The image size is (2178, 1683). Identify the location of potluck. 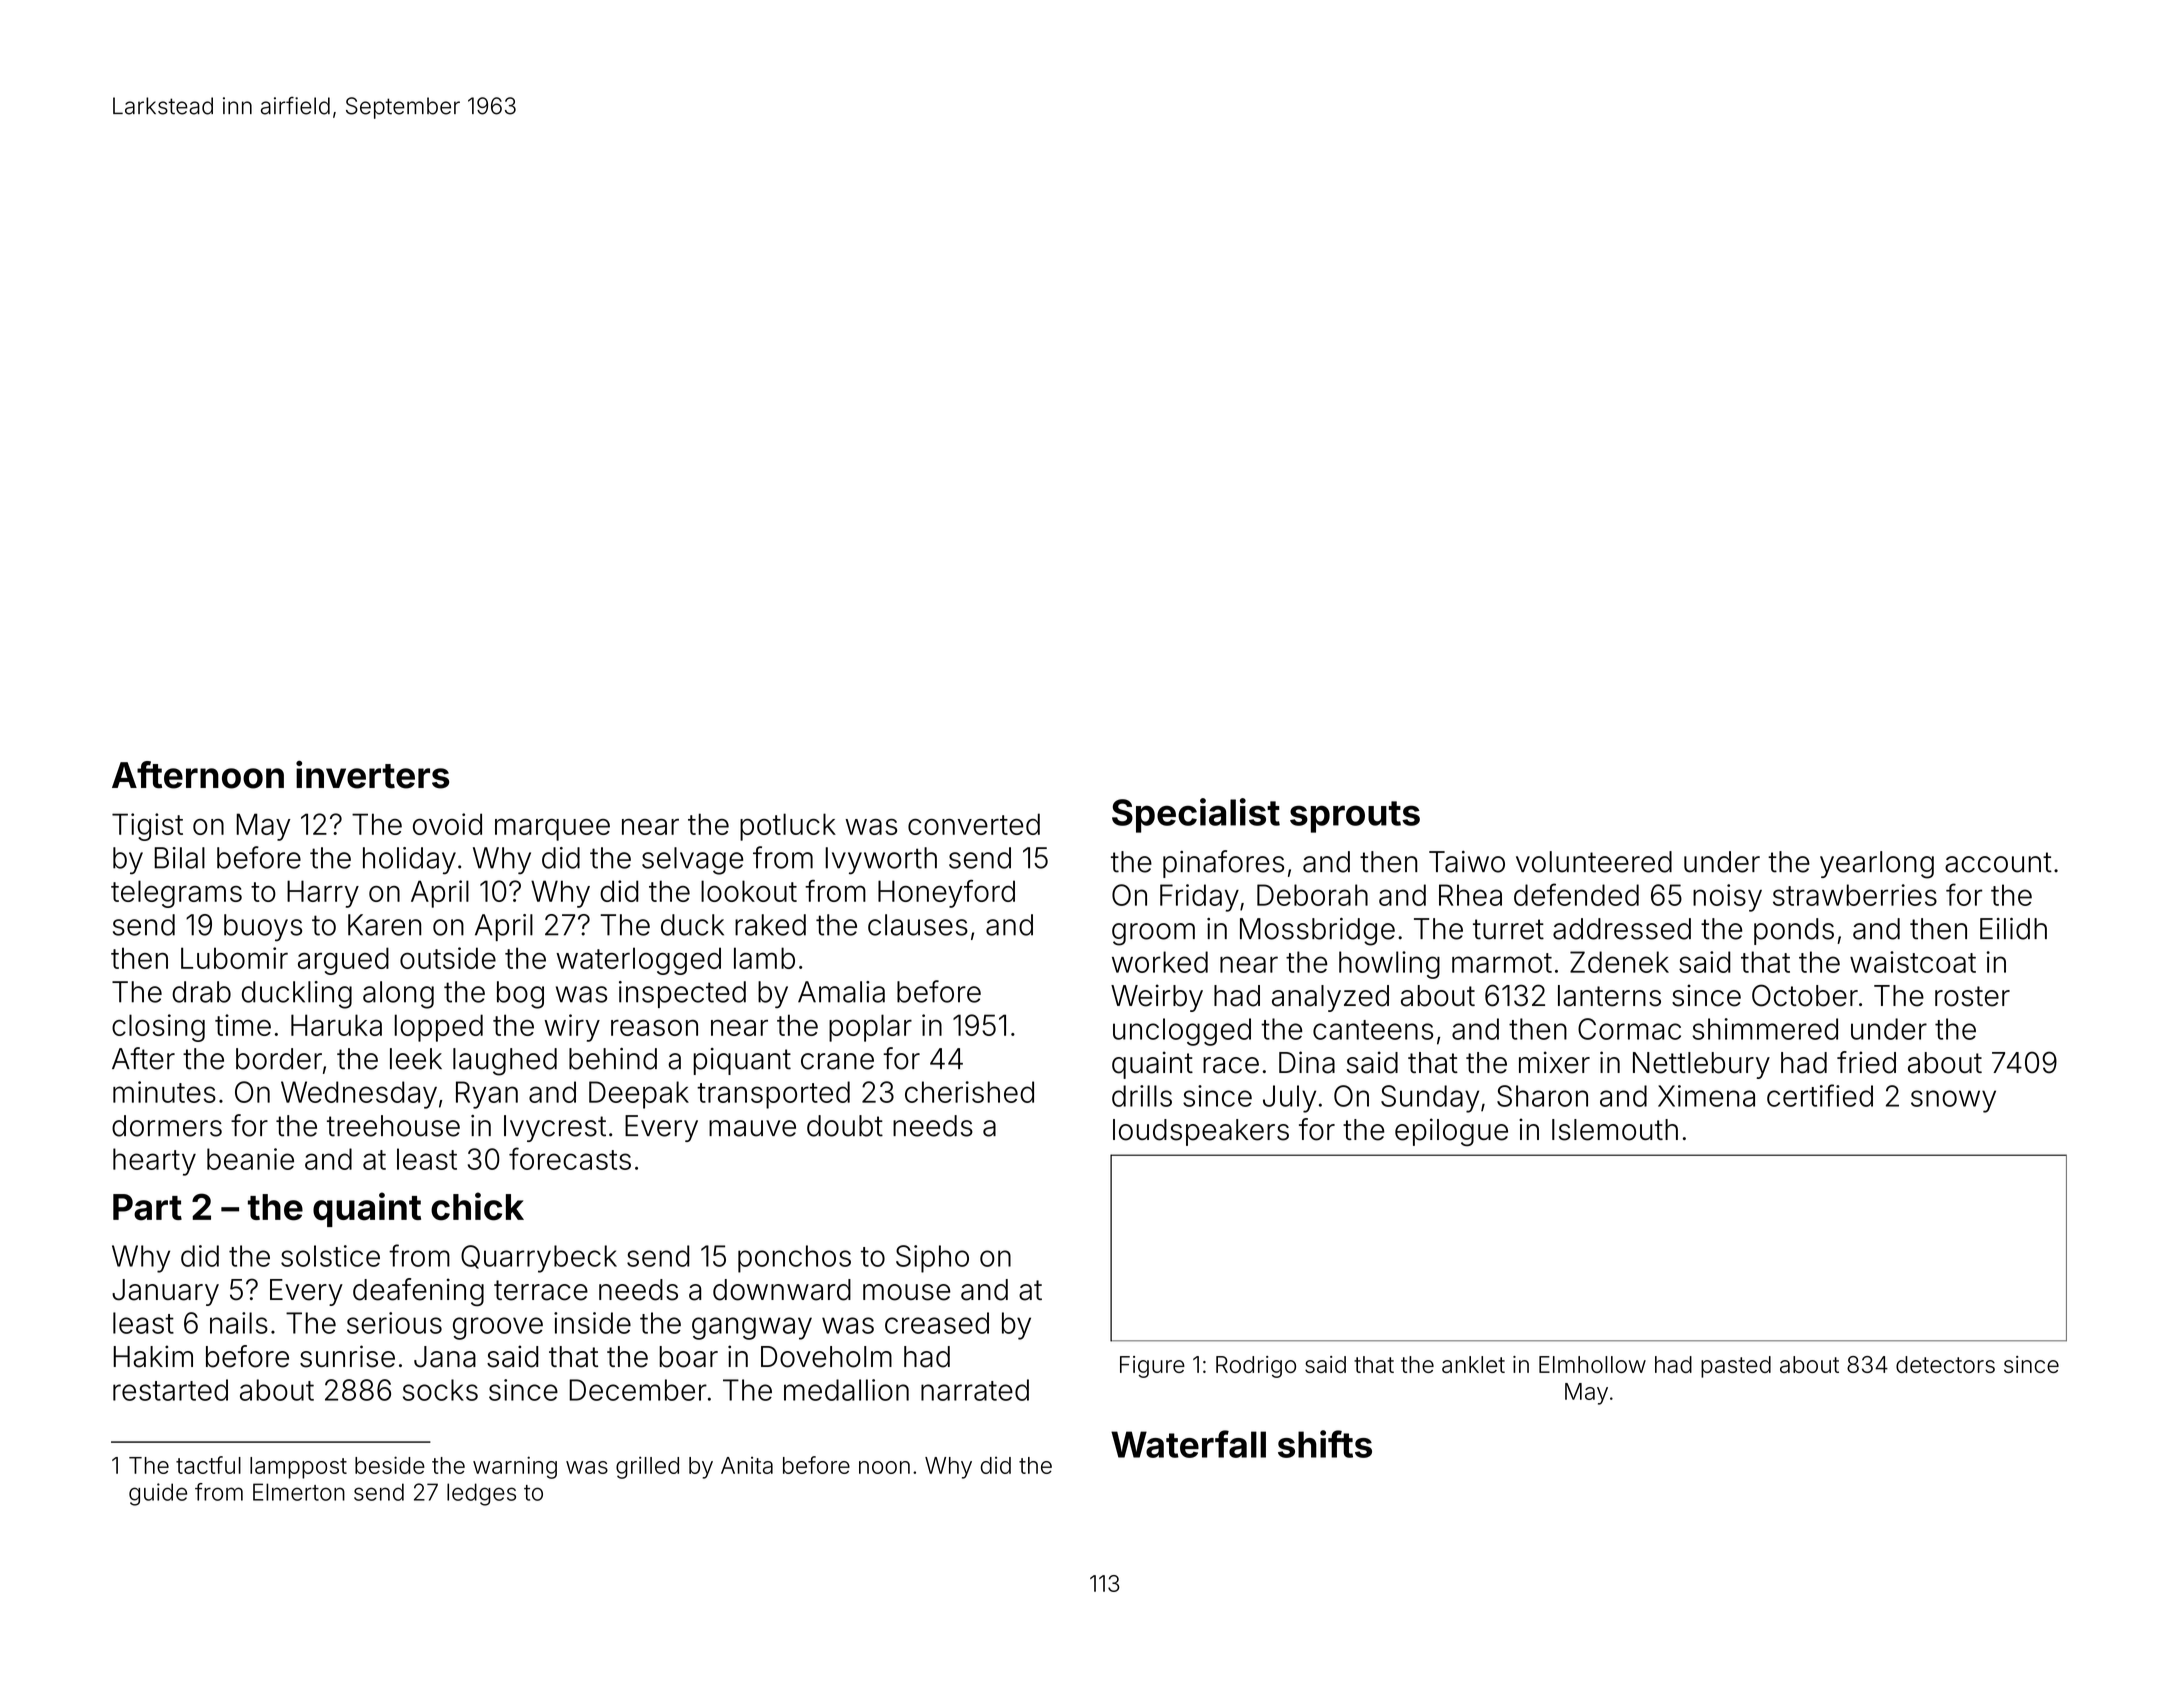
(788, 827).
